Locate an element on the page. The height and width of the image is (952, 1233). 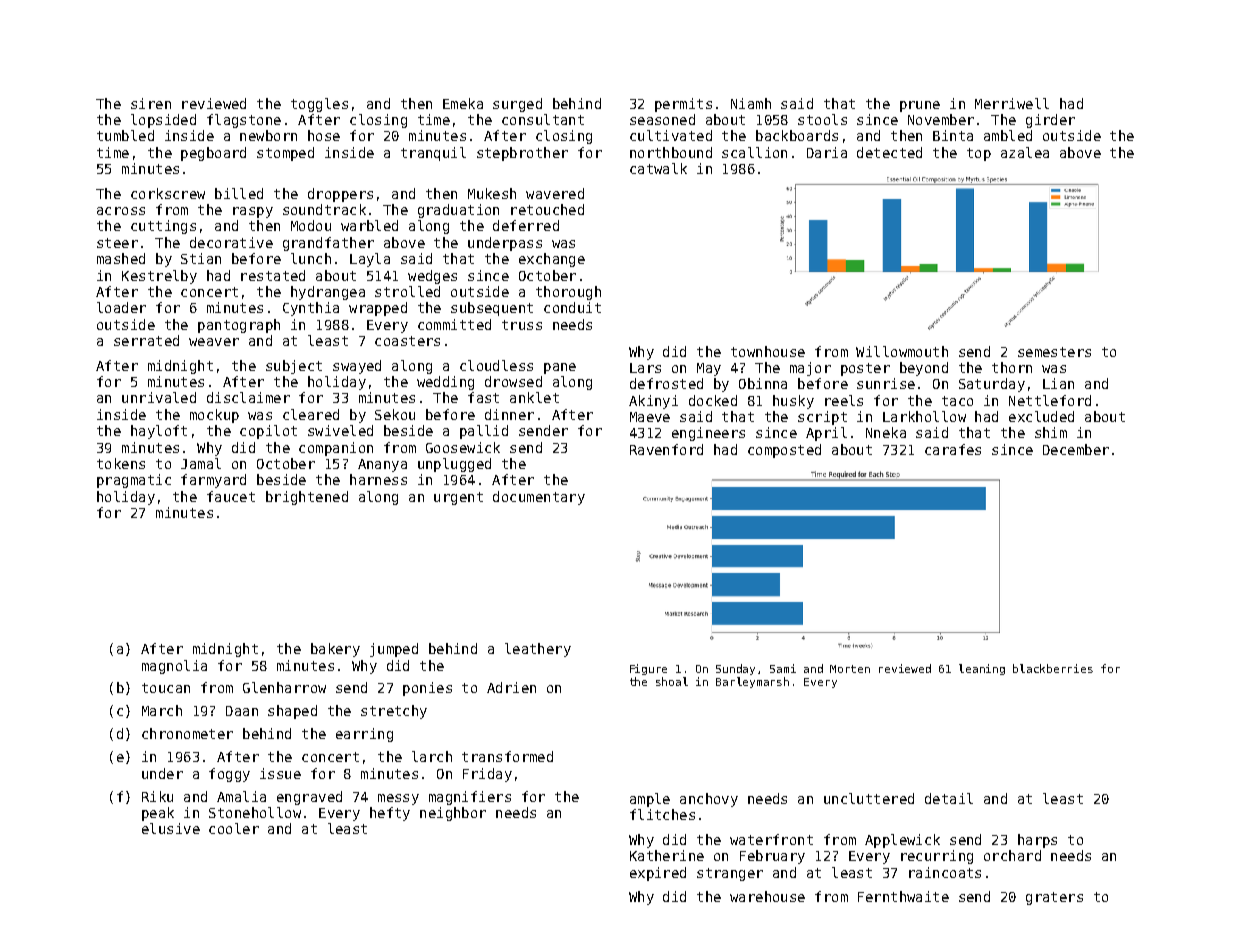
detected is located at coordinates (889, 152).
